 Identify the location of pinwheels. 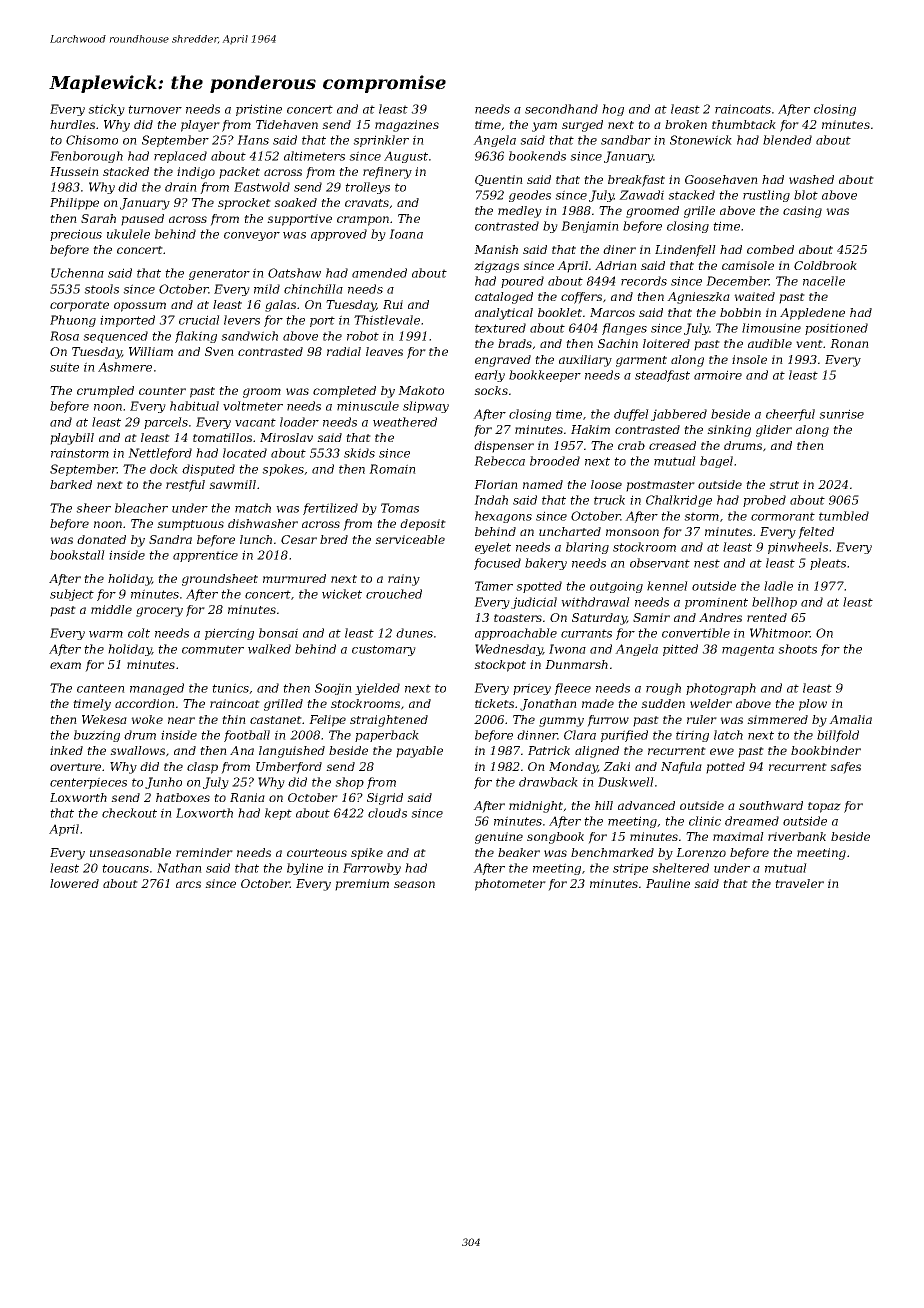
(798, 548).
